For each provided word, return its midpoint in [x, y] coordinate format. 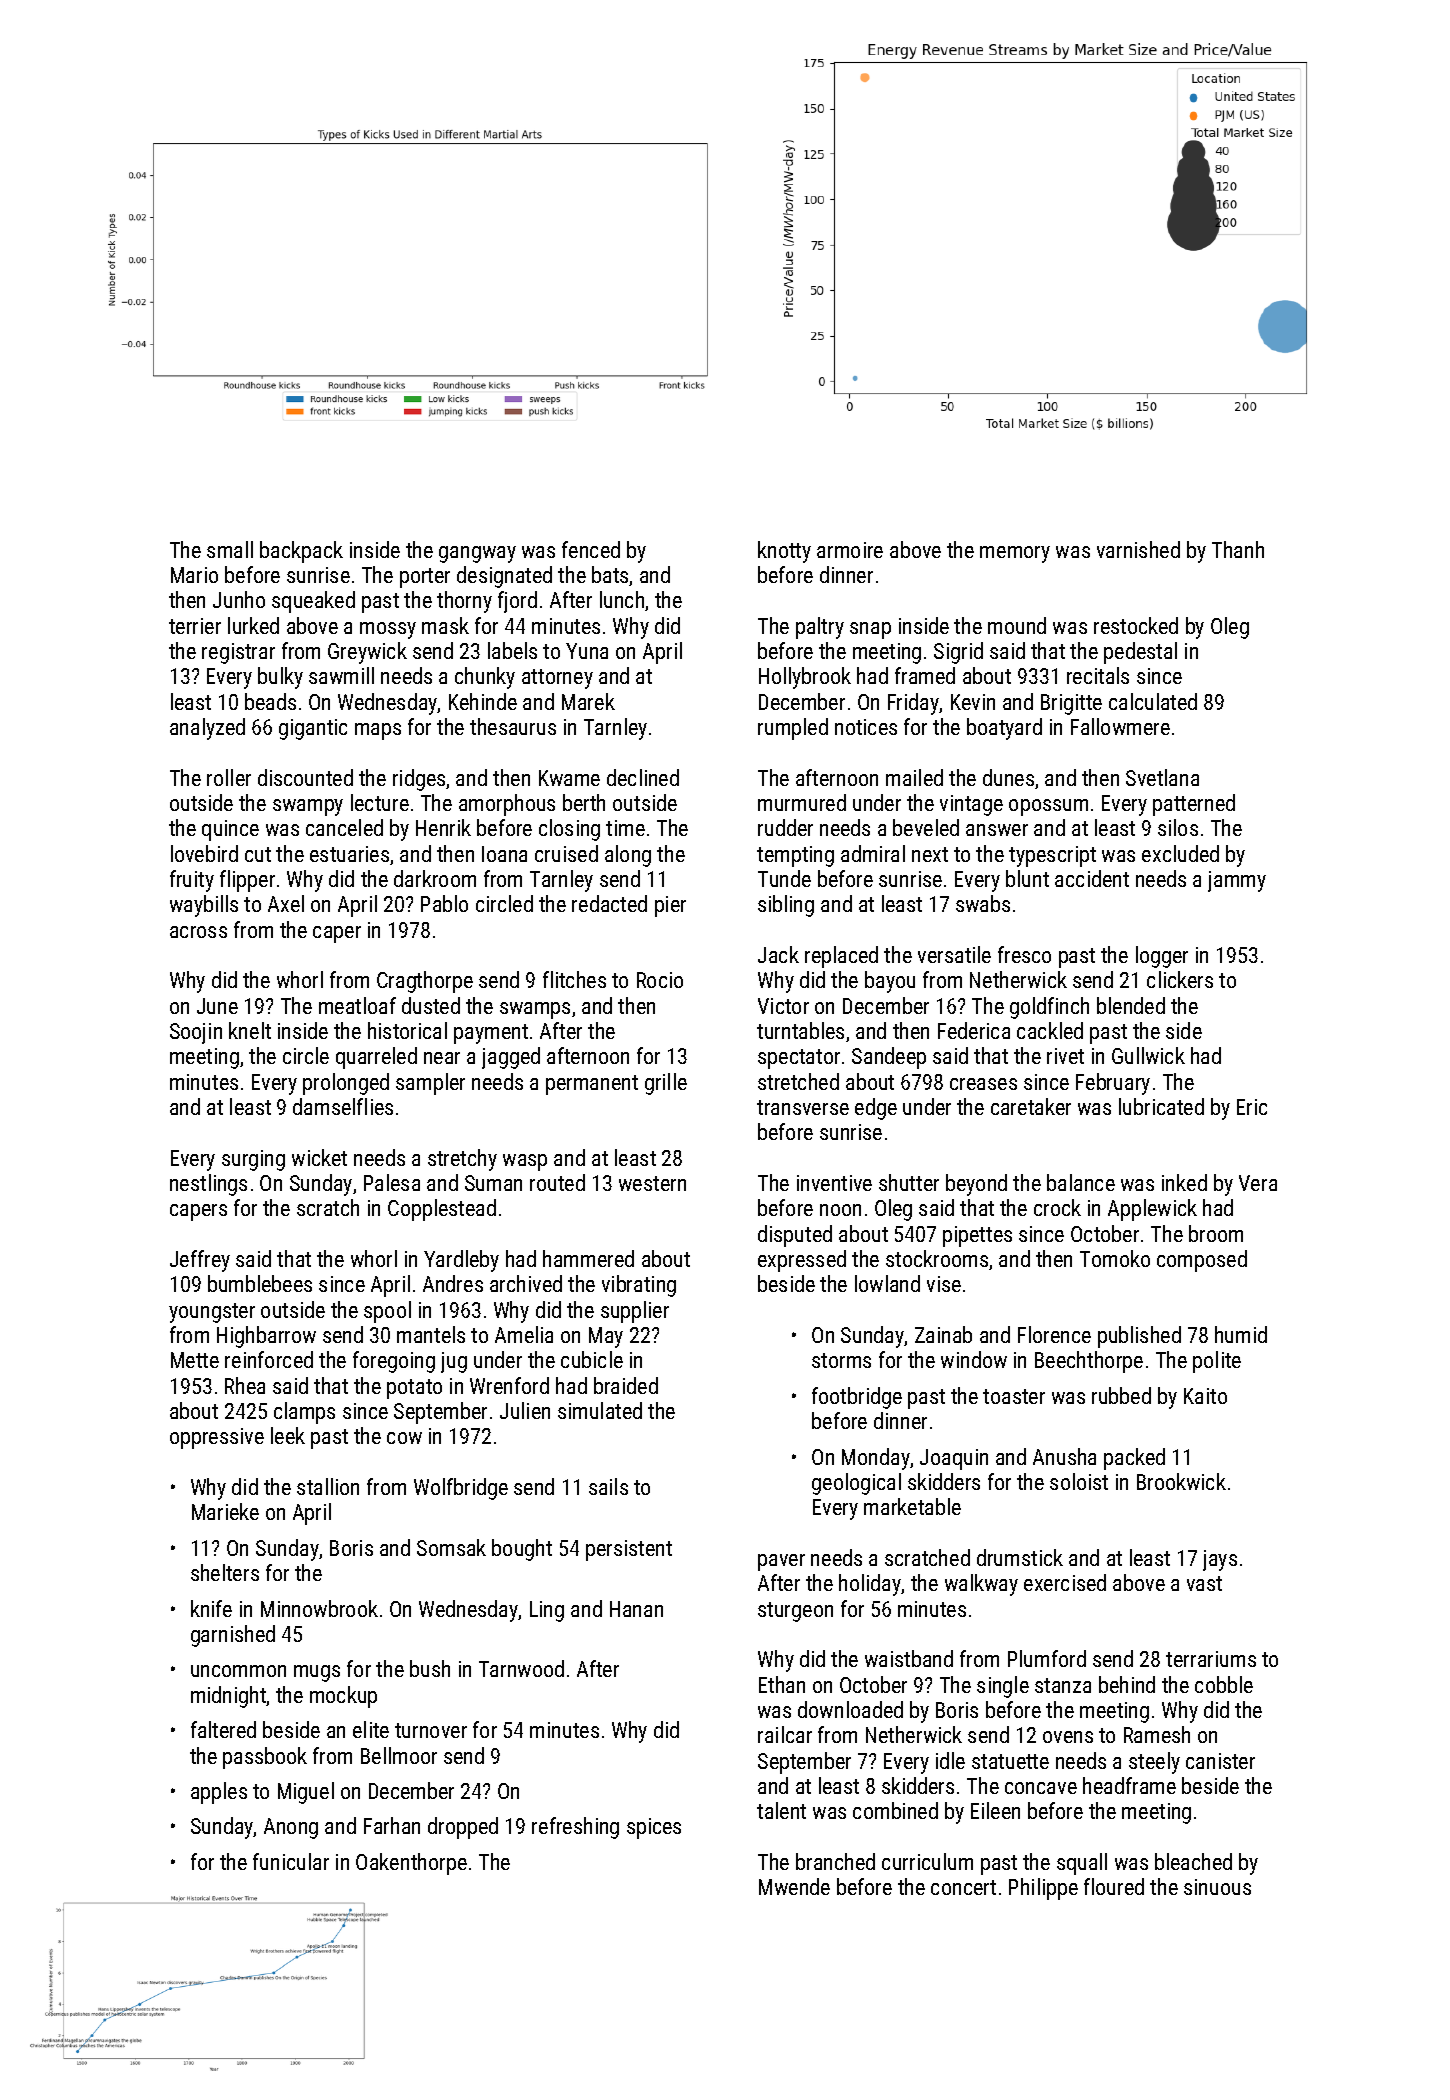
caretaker [1031, 1106]
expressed [802, 1261]
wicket [319, 1157]
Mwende [794, 1886]
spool [387, 1312]
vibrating [639, 1286]
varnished [1138, 549]
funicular [291, 1861]
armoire [850, 550]
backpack [301, 552]
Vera [1258, 1183]
